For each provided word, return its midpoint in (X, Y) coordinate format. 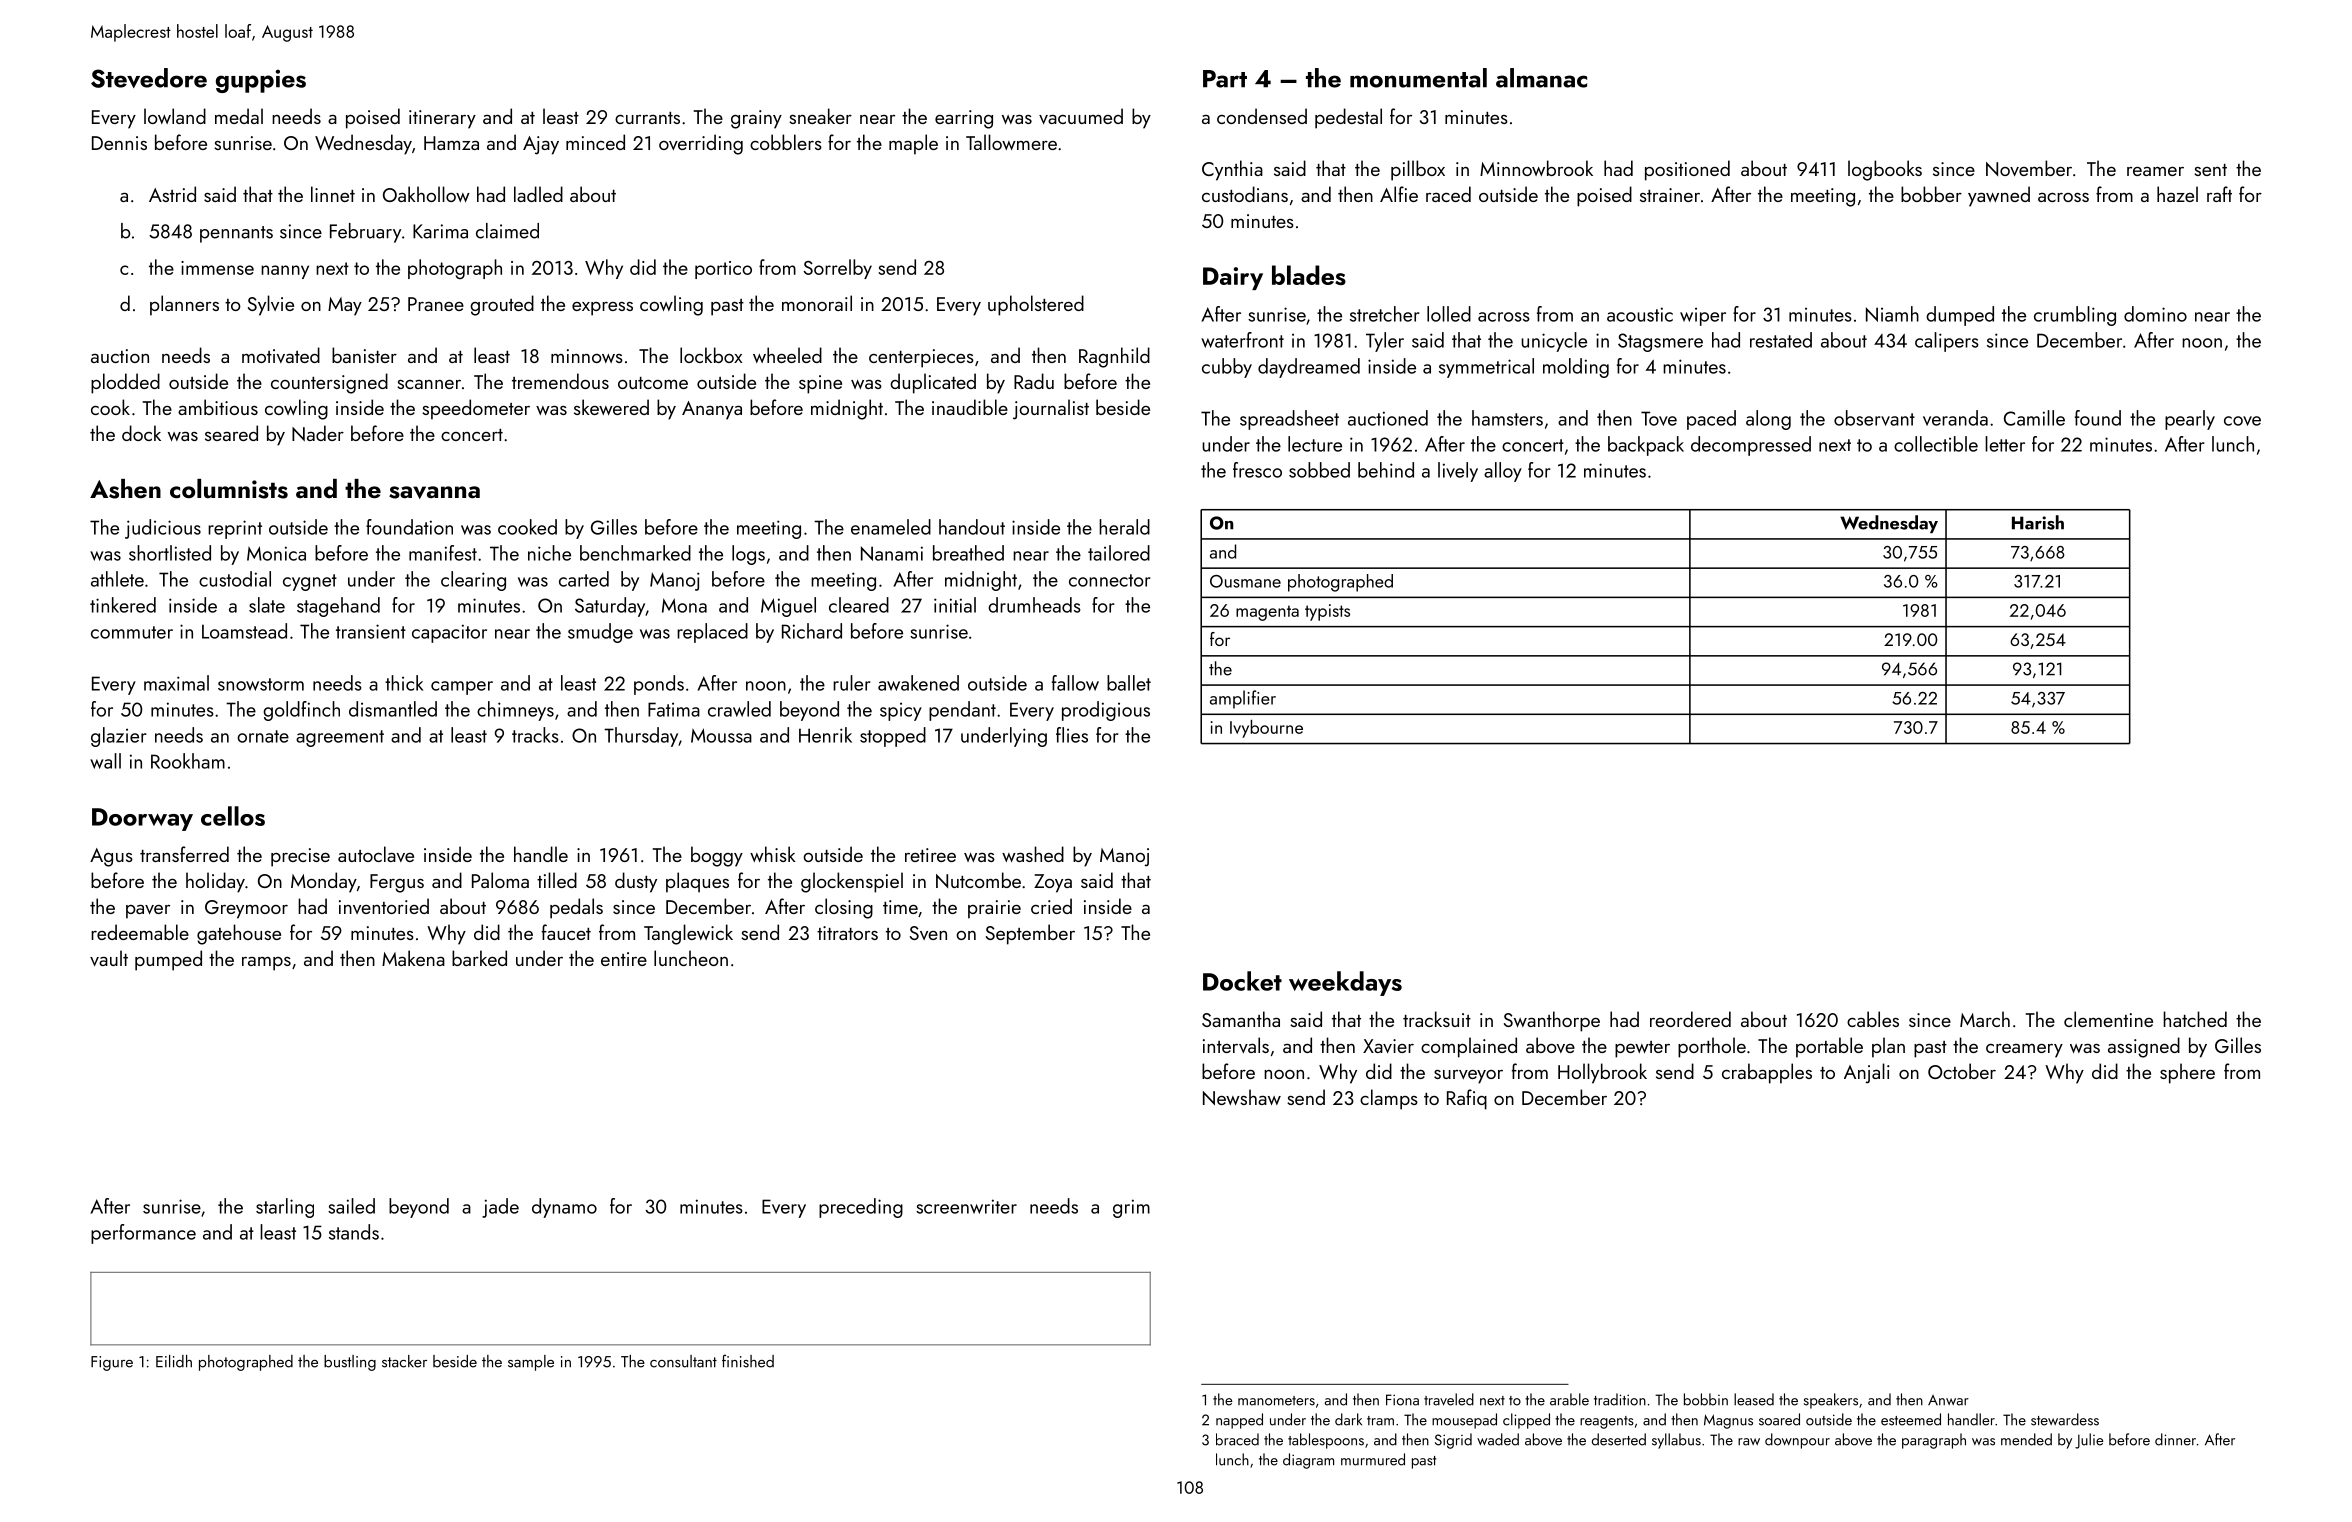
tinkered (123, 605)
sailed (351, 1206)
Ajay (541, 145)
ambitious (218, 407)
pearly (2190, 420)
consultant (683, 1361)
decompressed (1751, 446)
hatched (2195, 1019)
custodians (1245, 194)
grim (1131, 1208)
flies (1072, 735)
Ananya (712, 410)
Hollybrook (1602, 1073)
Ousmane (1245, 581)
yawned (1999, 196)
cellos (233, 816)
